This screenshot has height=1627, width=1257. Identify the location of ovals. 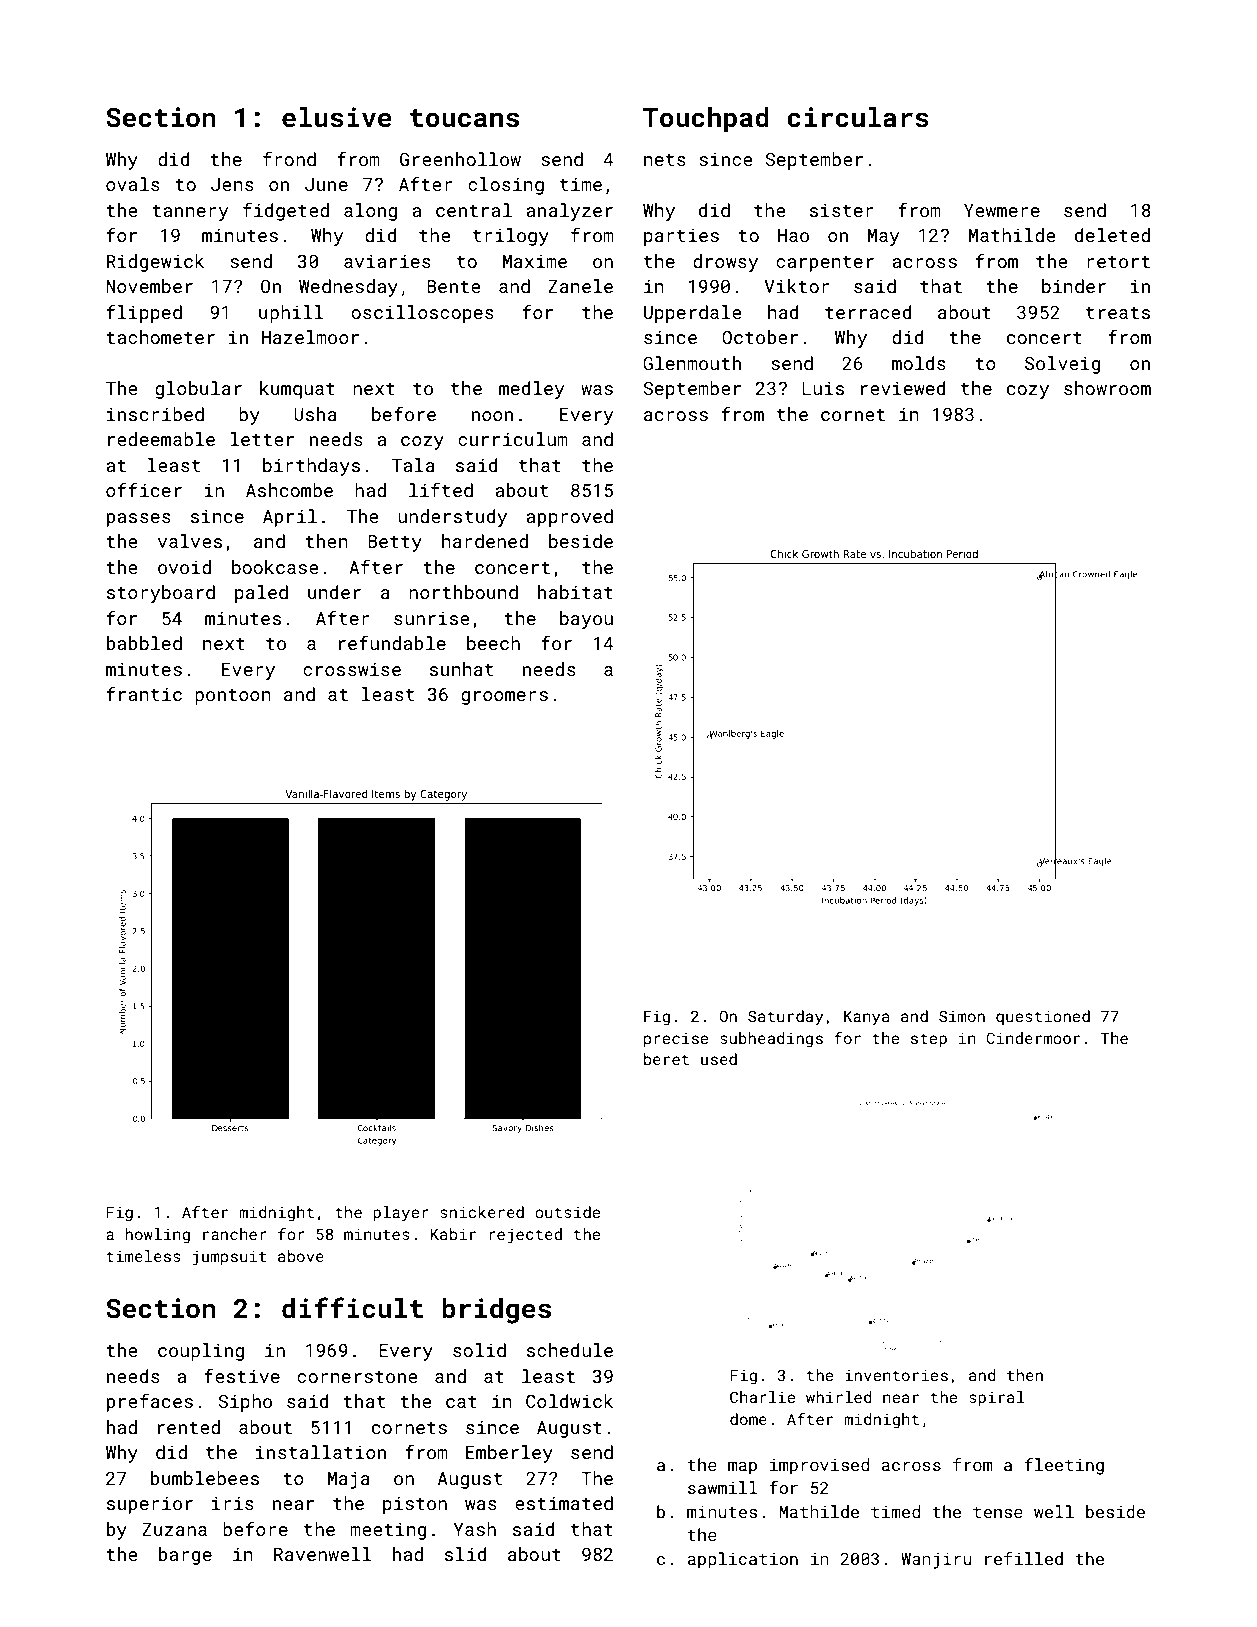
(133, 184).
